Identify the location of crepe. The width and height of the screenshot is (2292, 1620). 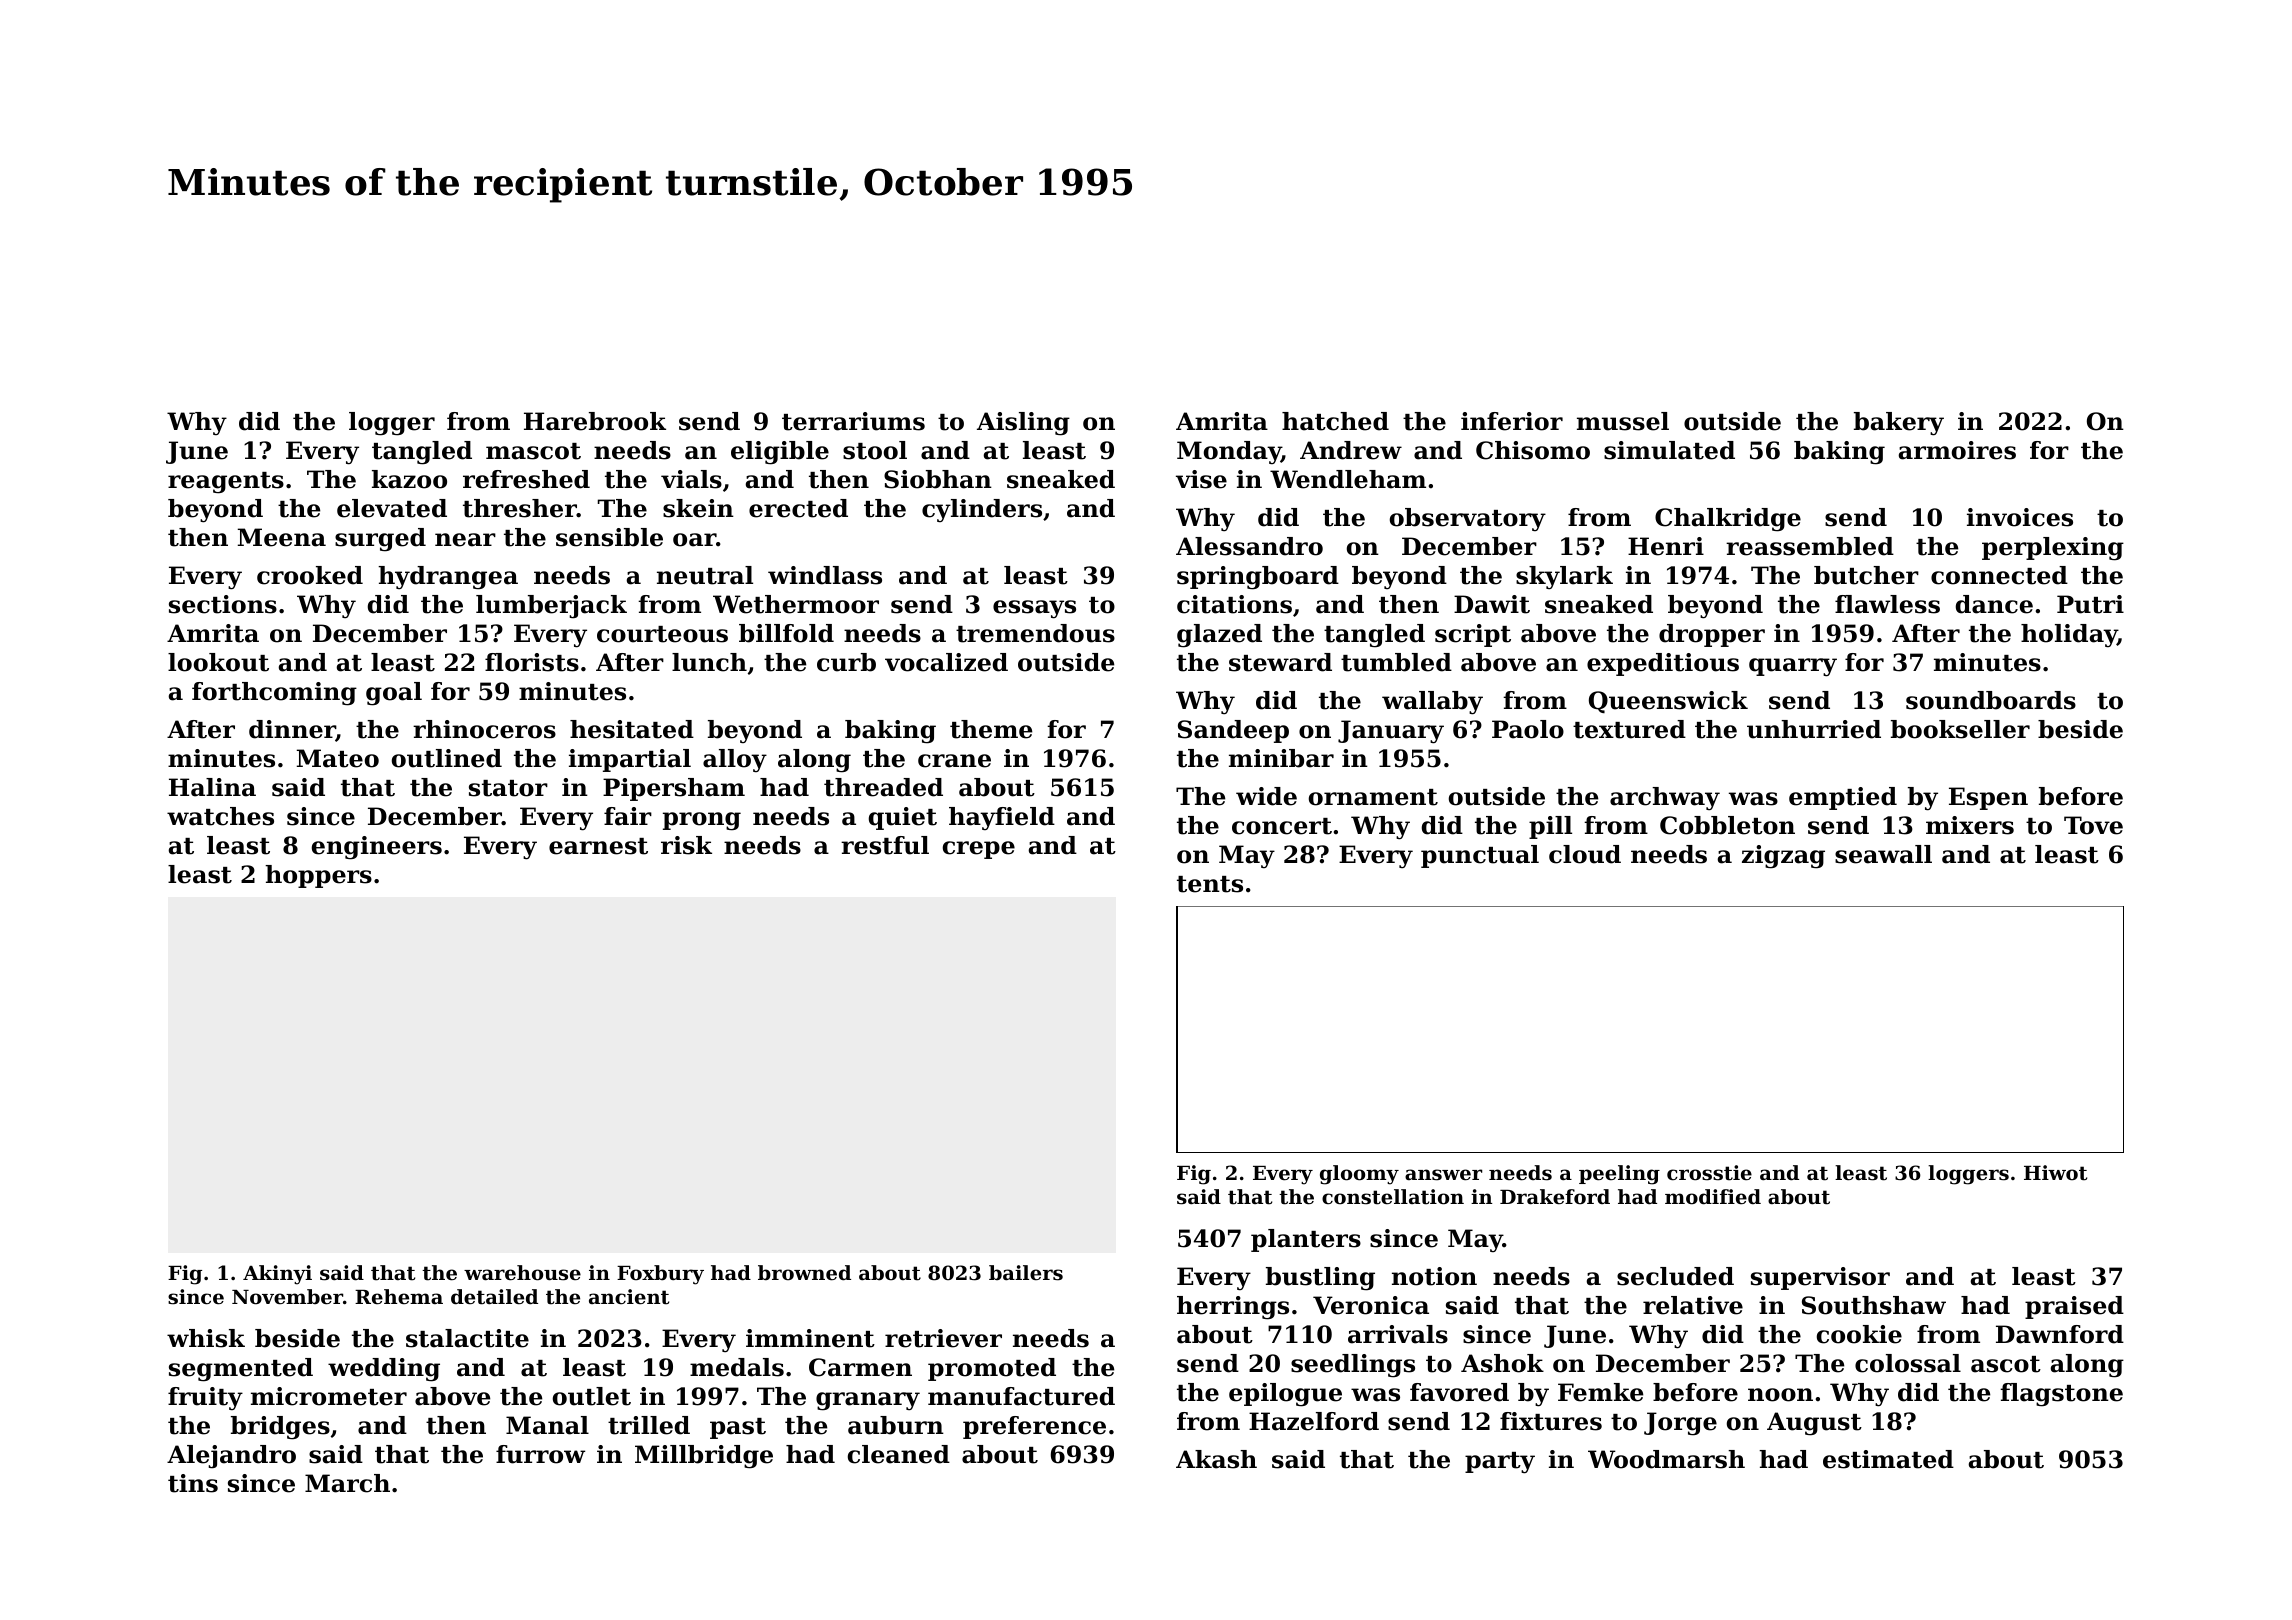
(979, 850).
